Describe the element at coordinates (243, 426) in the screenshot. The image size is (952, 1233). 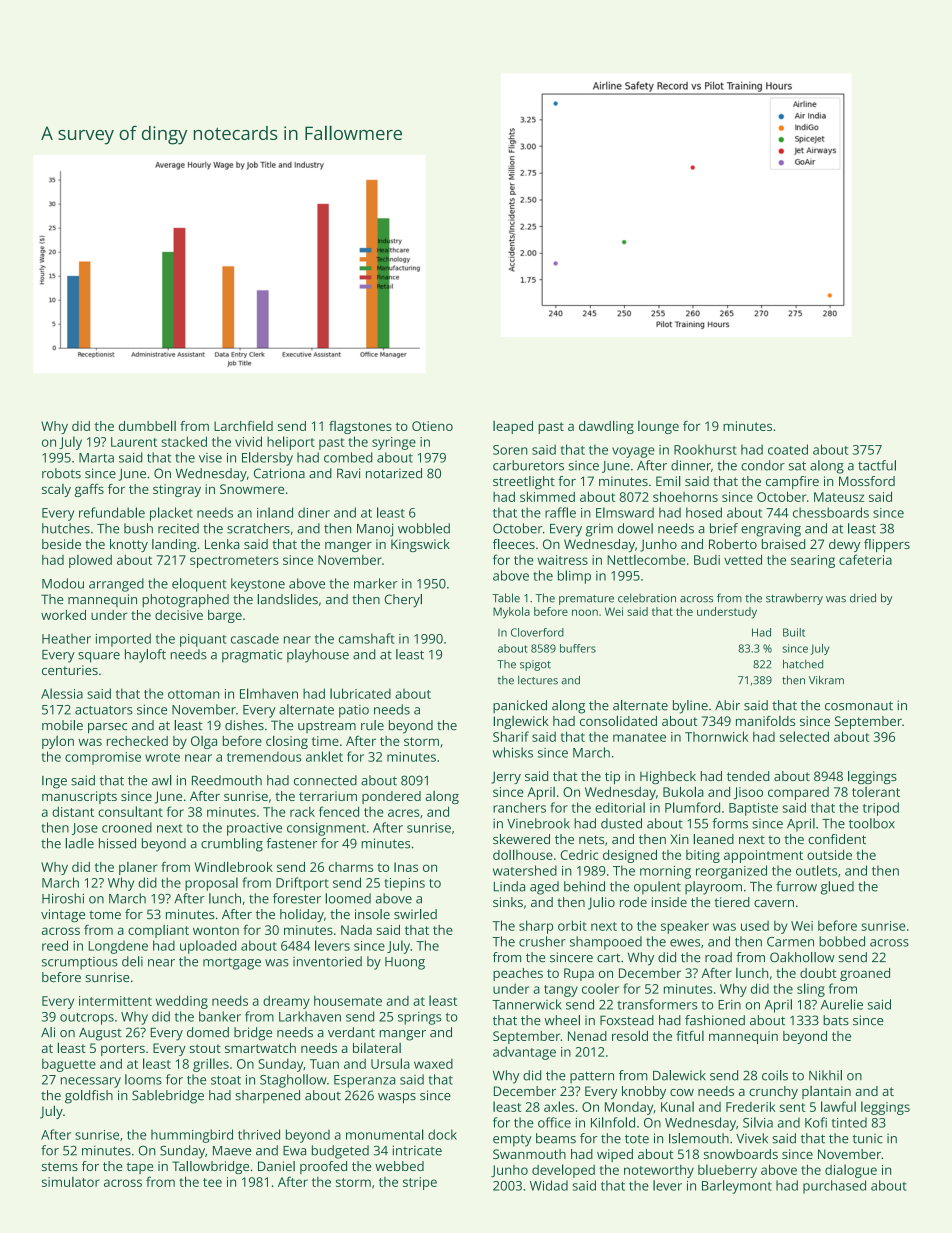
I see `Larchfield` at that location.
